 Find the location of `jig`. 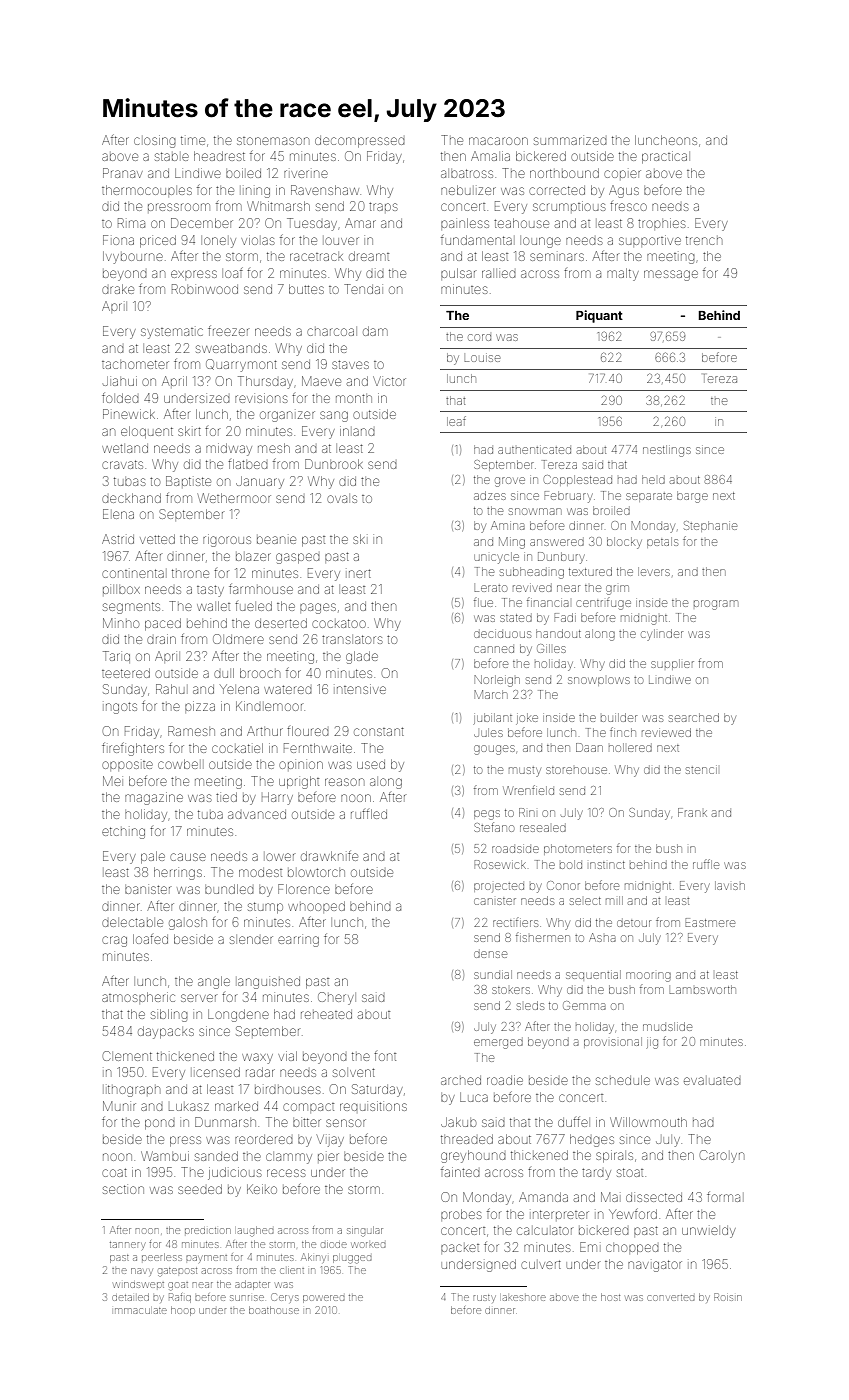

jig is located at coordinates (652, 1044).
